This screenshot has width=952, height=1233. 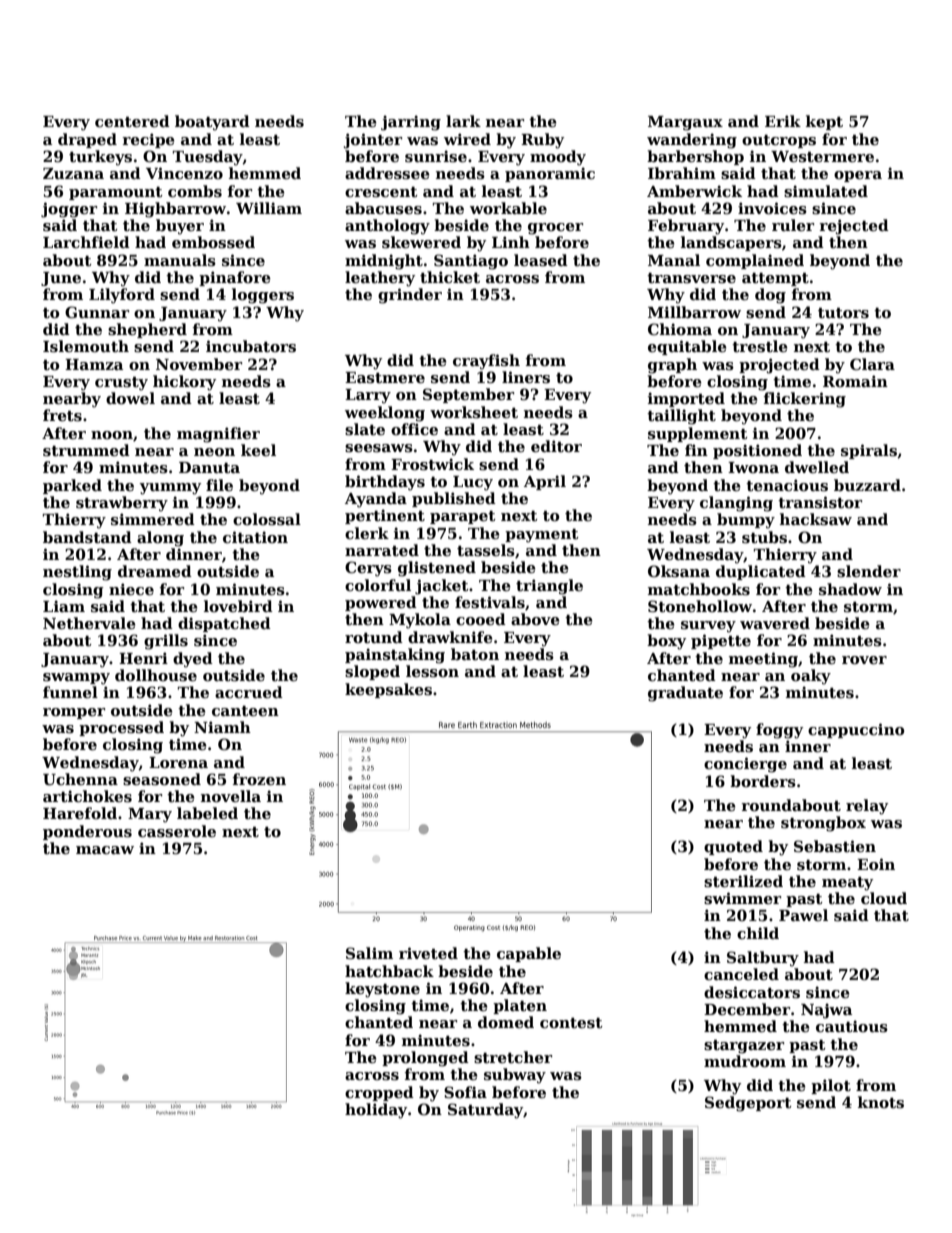 What do you see at coordinates (743, 881) in the screenshot?
I see `sterilized` at bounding box center [743, 881].
